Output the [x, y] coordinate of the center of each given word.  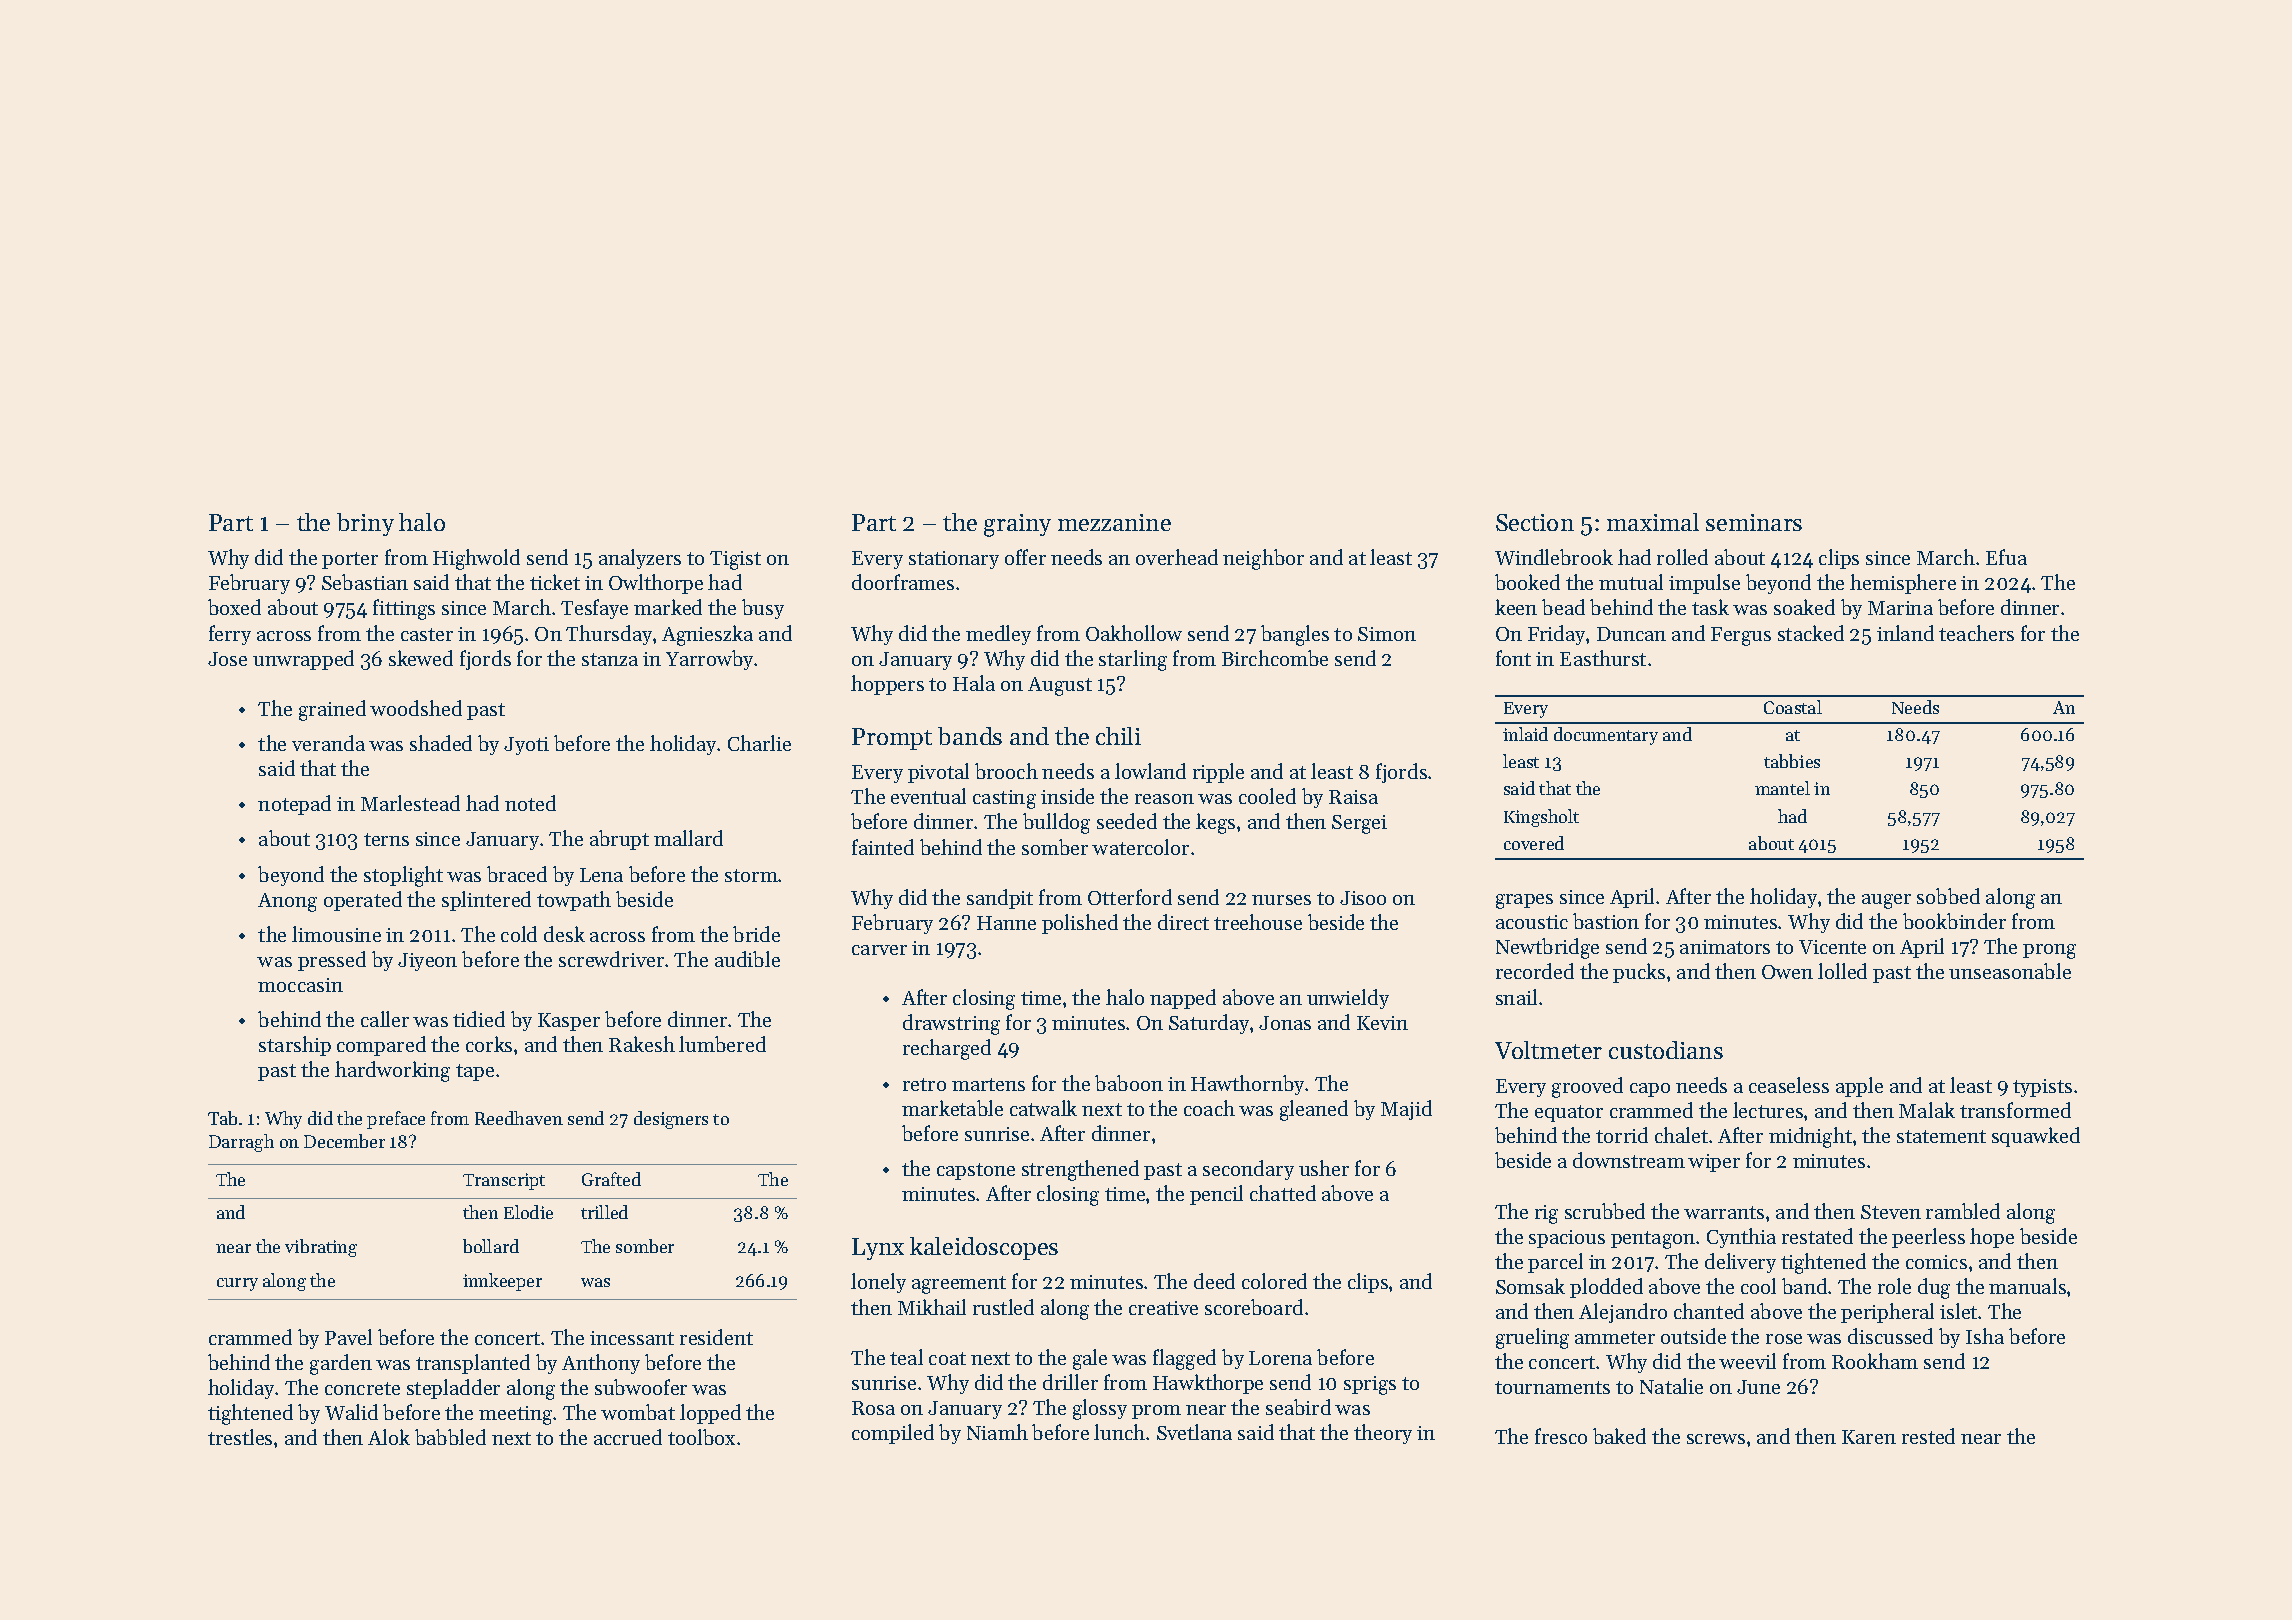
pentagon [1653, 1240]
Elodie [528, 1212]
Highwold [476, 559]
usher [1324, 1168]
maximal [1653, 522]
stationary [954, 560]
